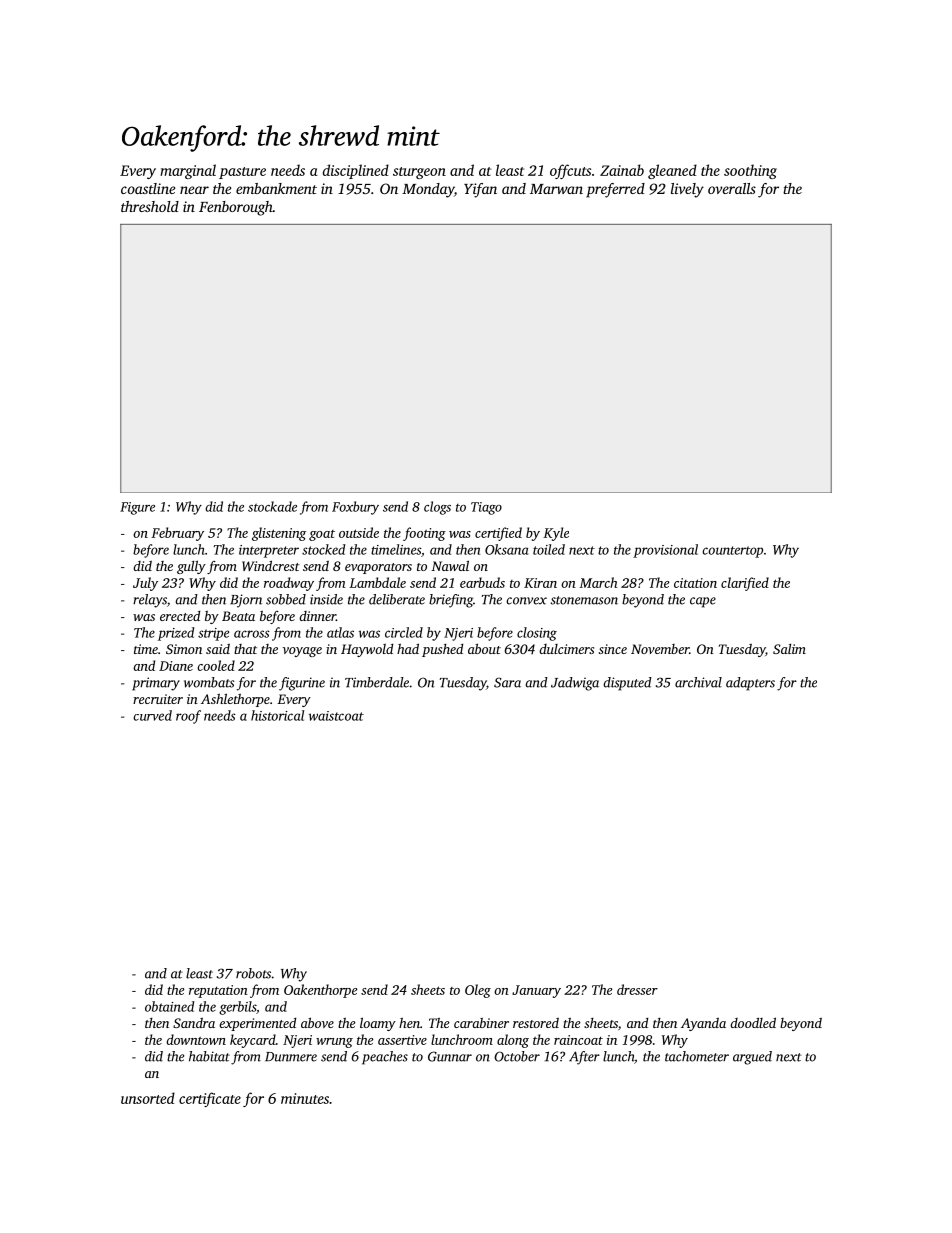 Image resolution: width=952 pixels, height=1233 pixels. What do you see at coordinates (753, 1022) in the document?
I see `doodled` at bounding box center [753, 1022].
